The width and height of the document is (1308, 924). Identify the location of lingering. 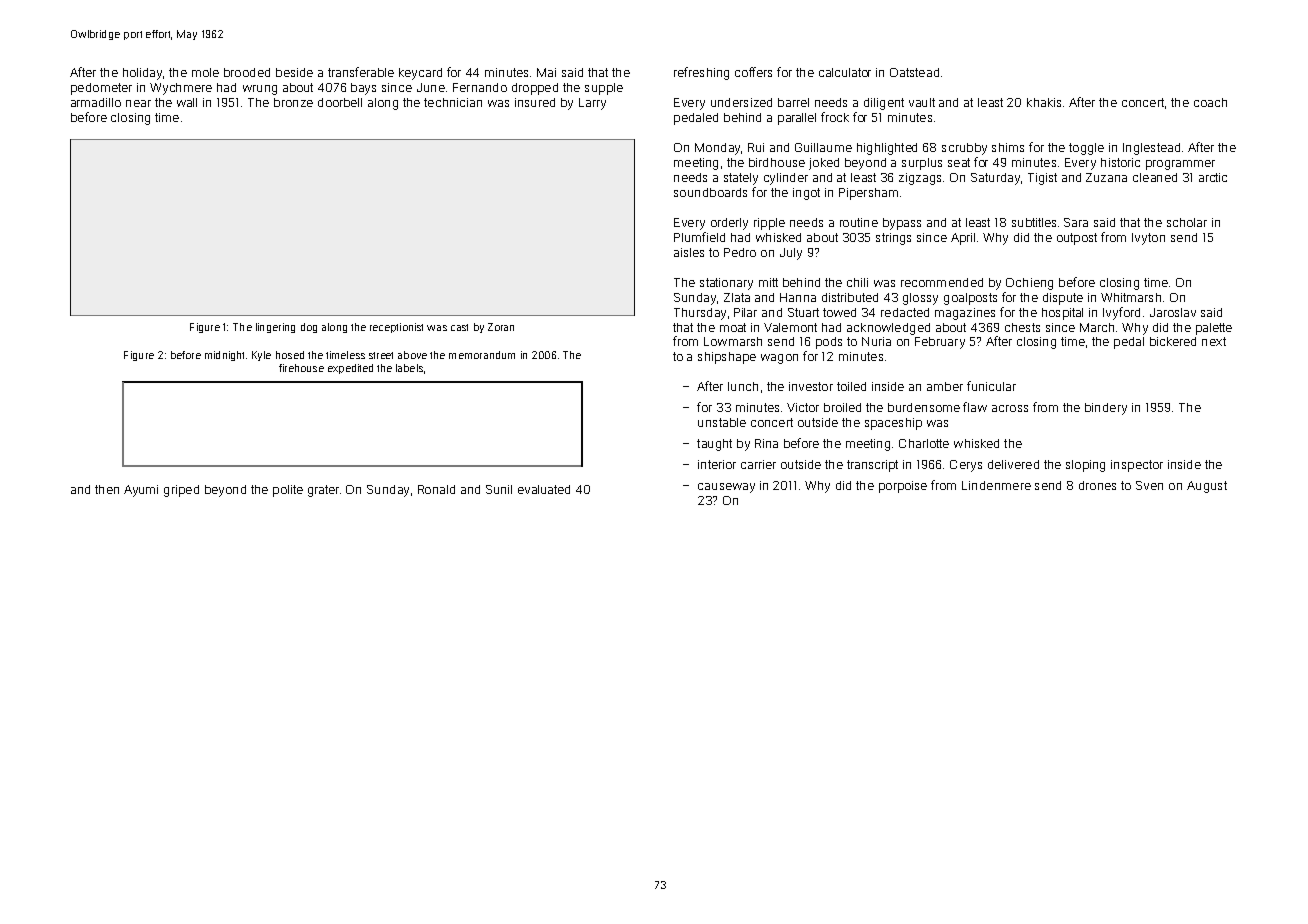
(275, 328).
